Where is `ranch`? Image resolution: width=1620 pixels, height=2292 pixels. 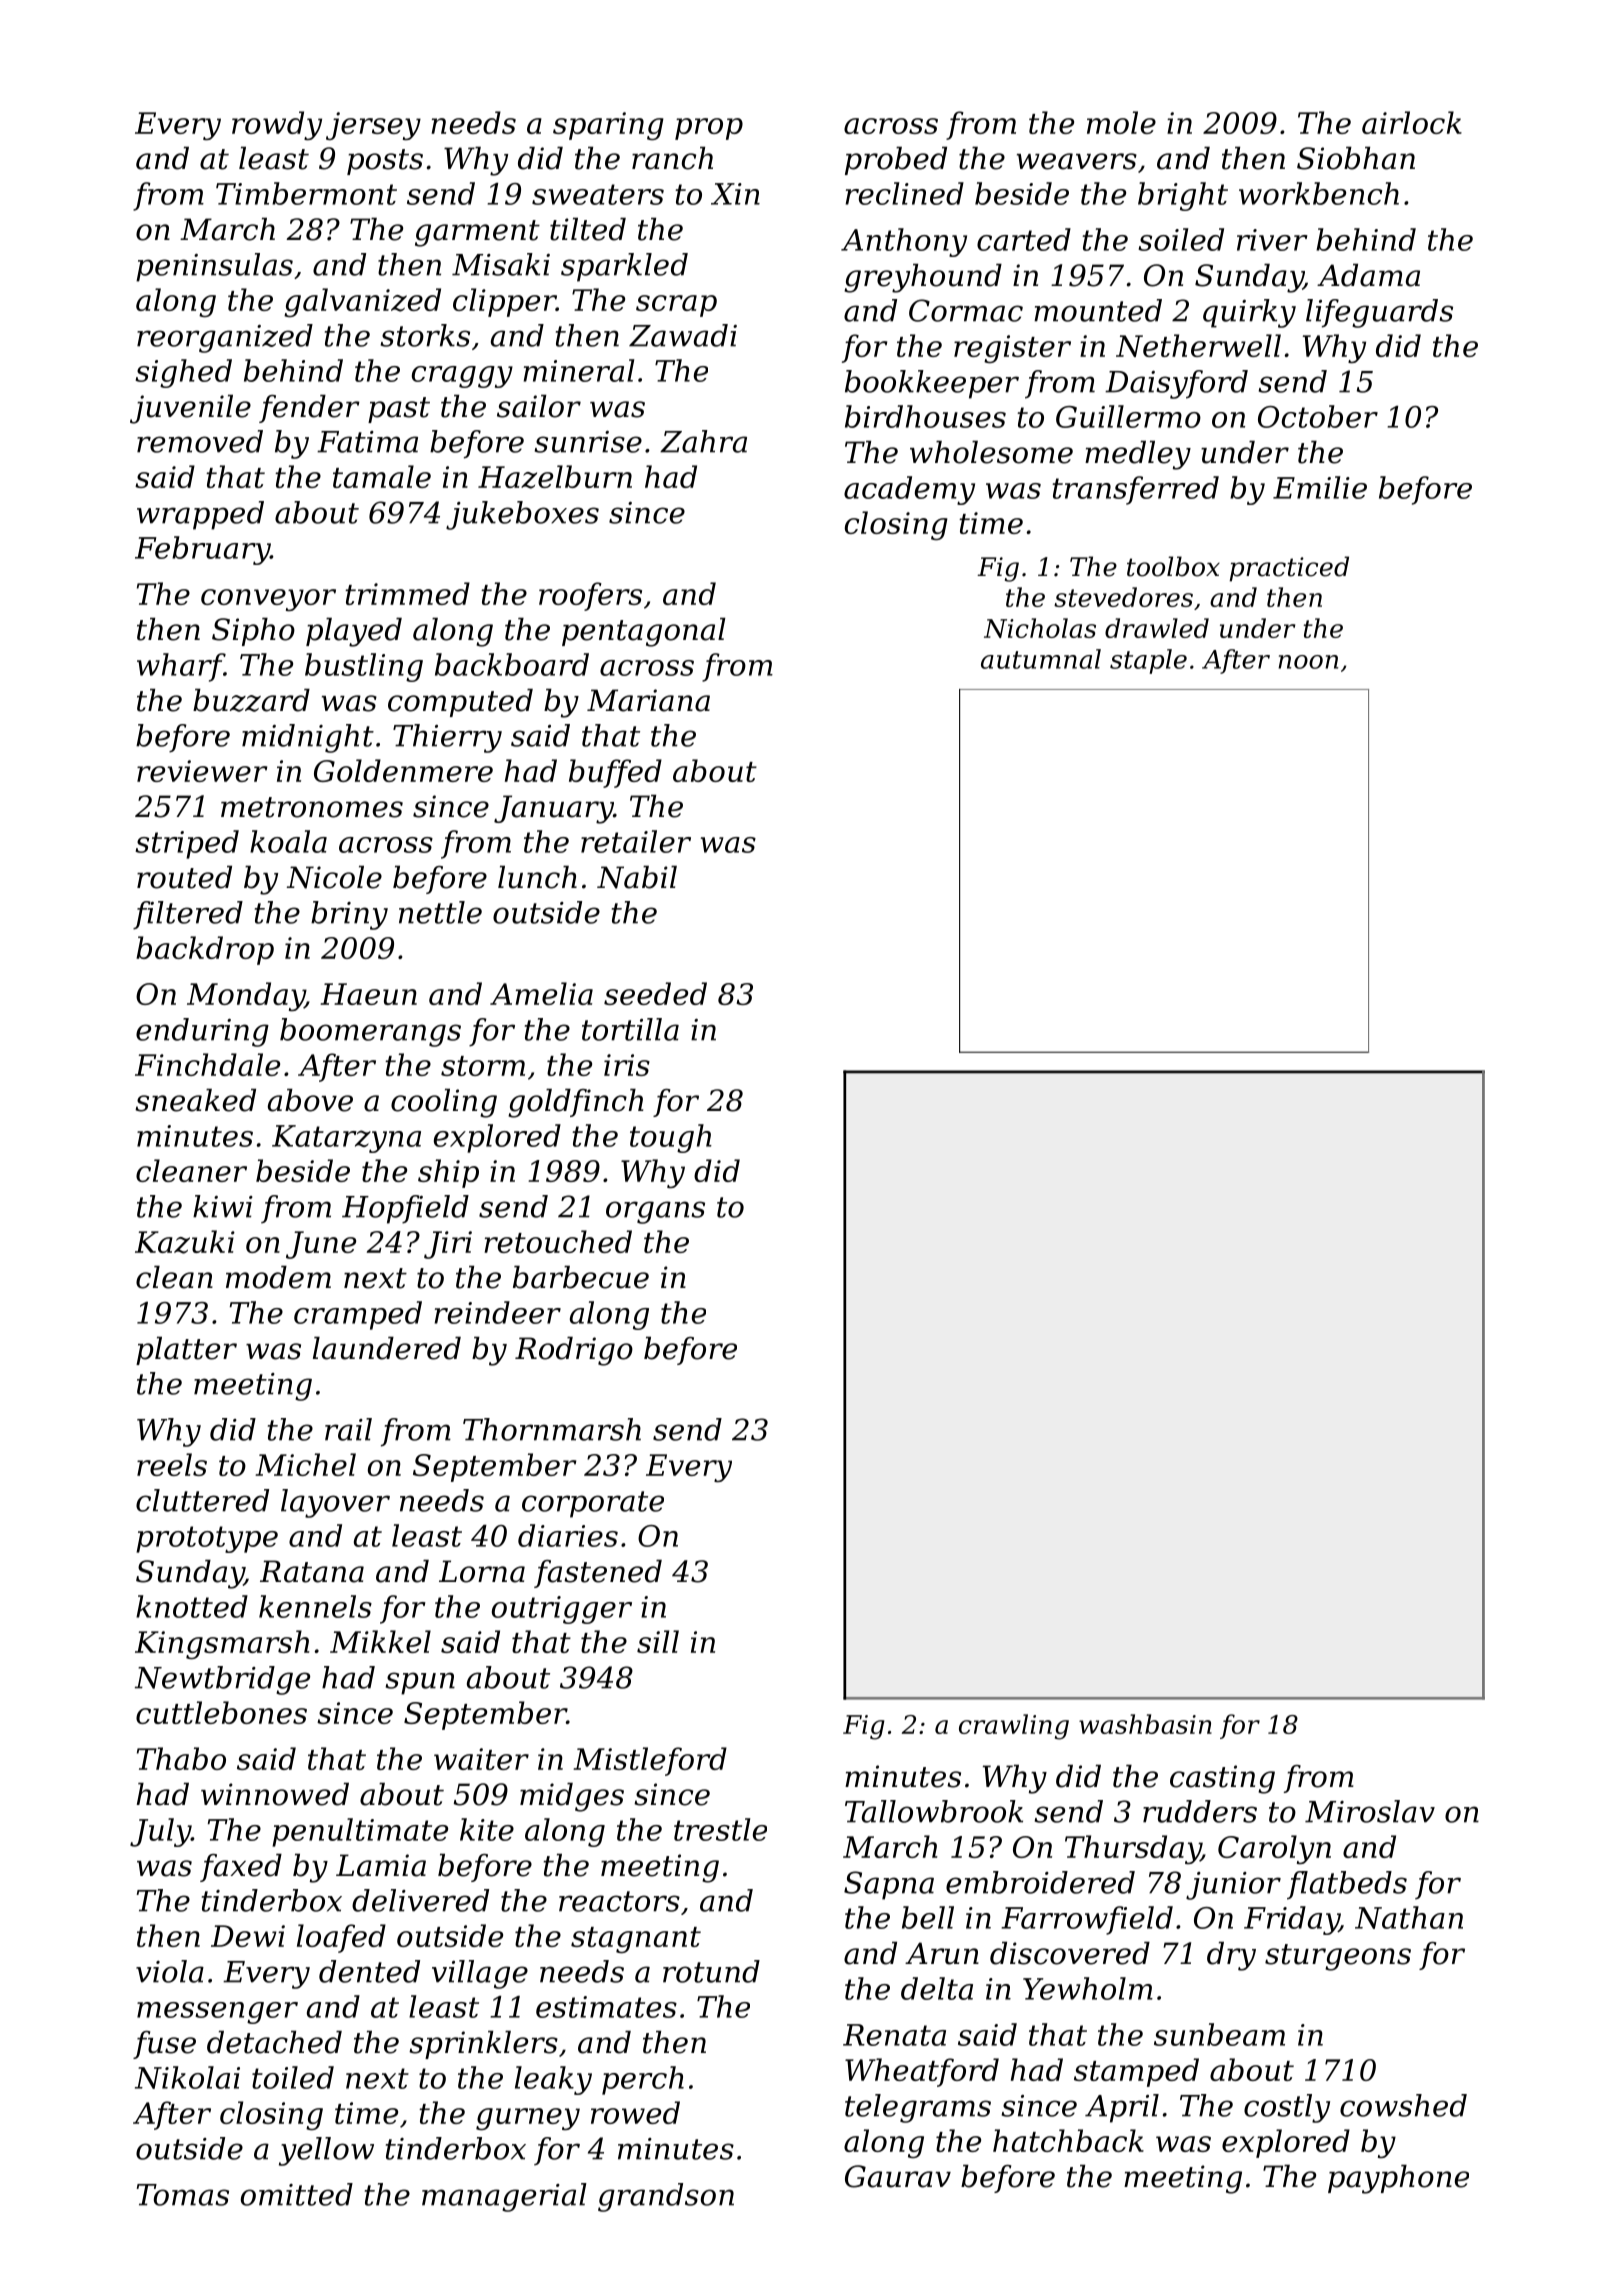
ranch is located at coordinates (672, 158).
